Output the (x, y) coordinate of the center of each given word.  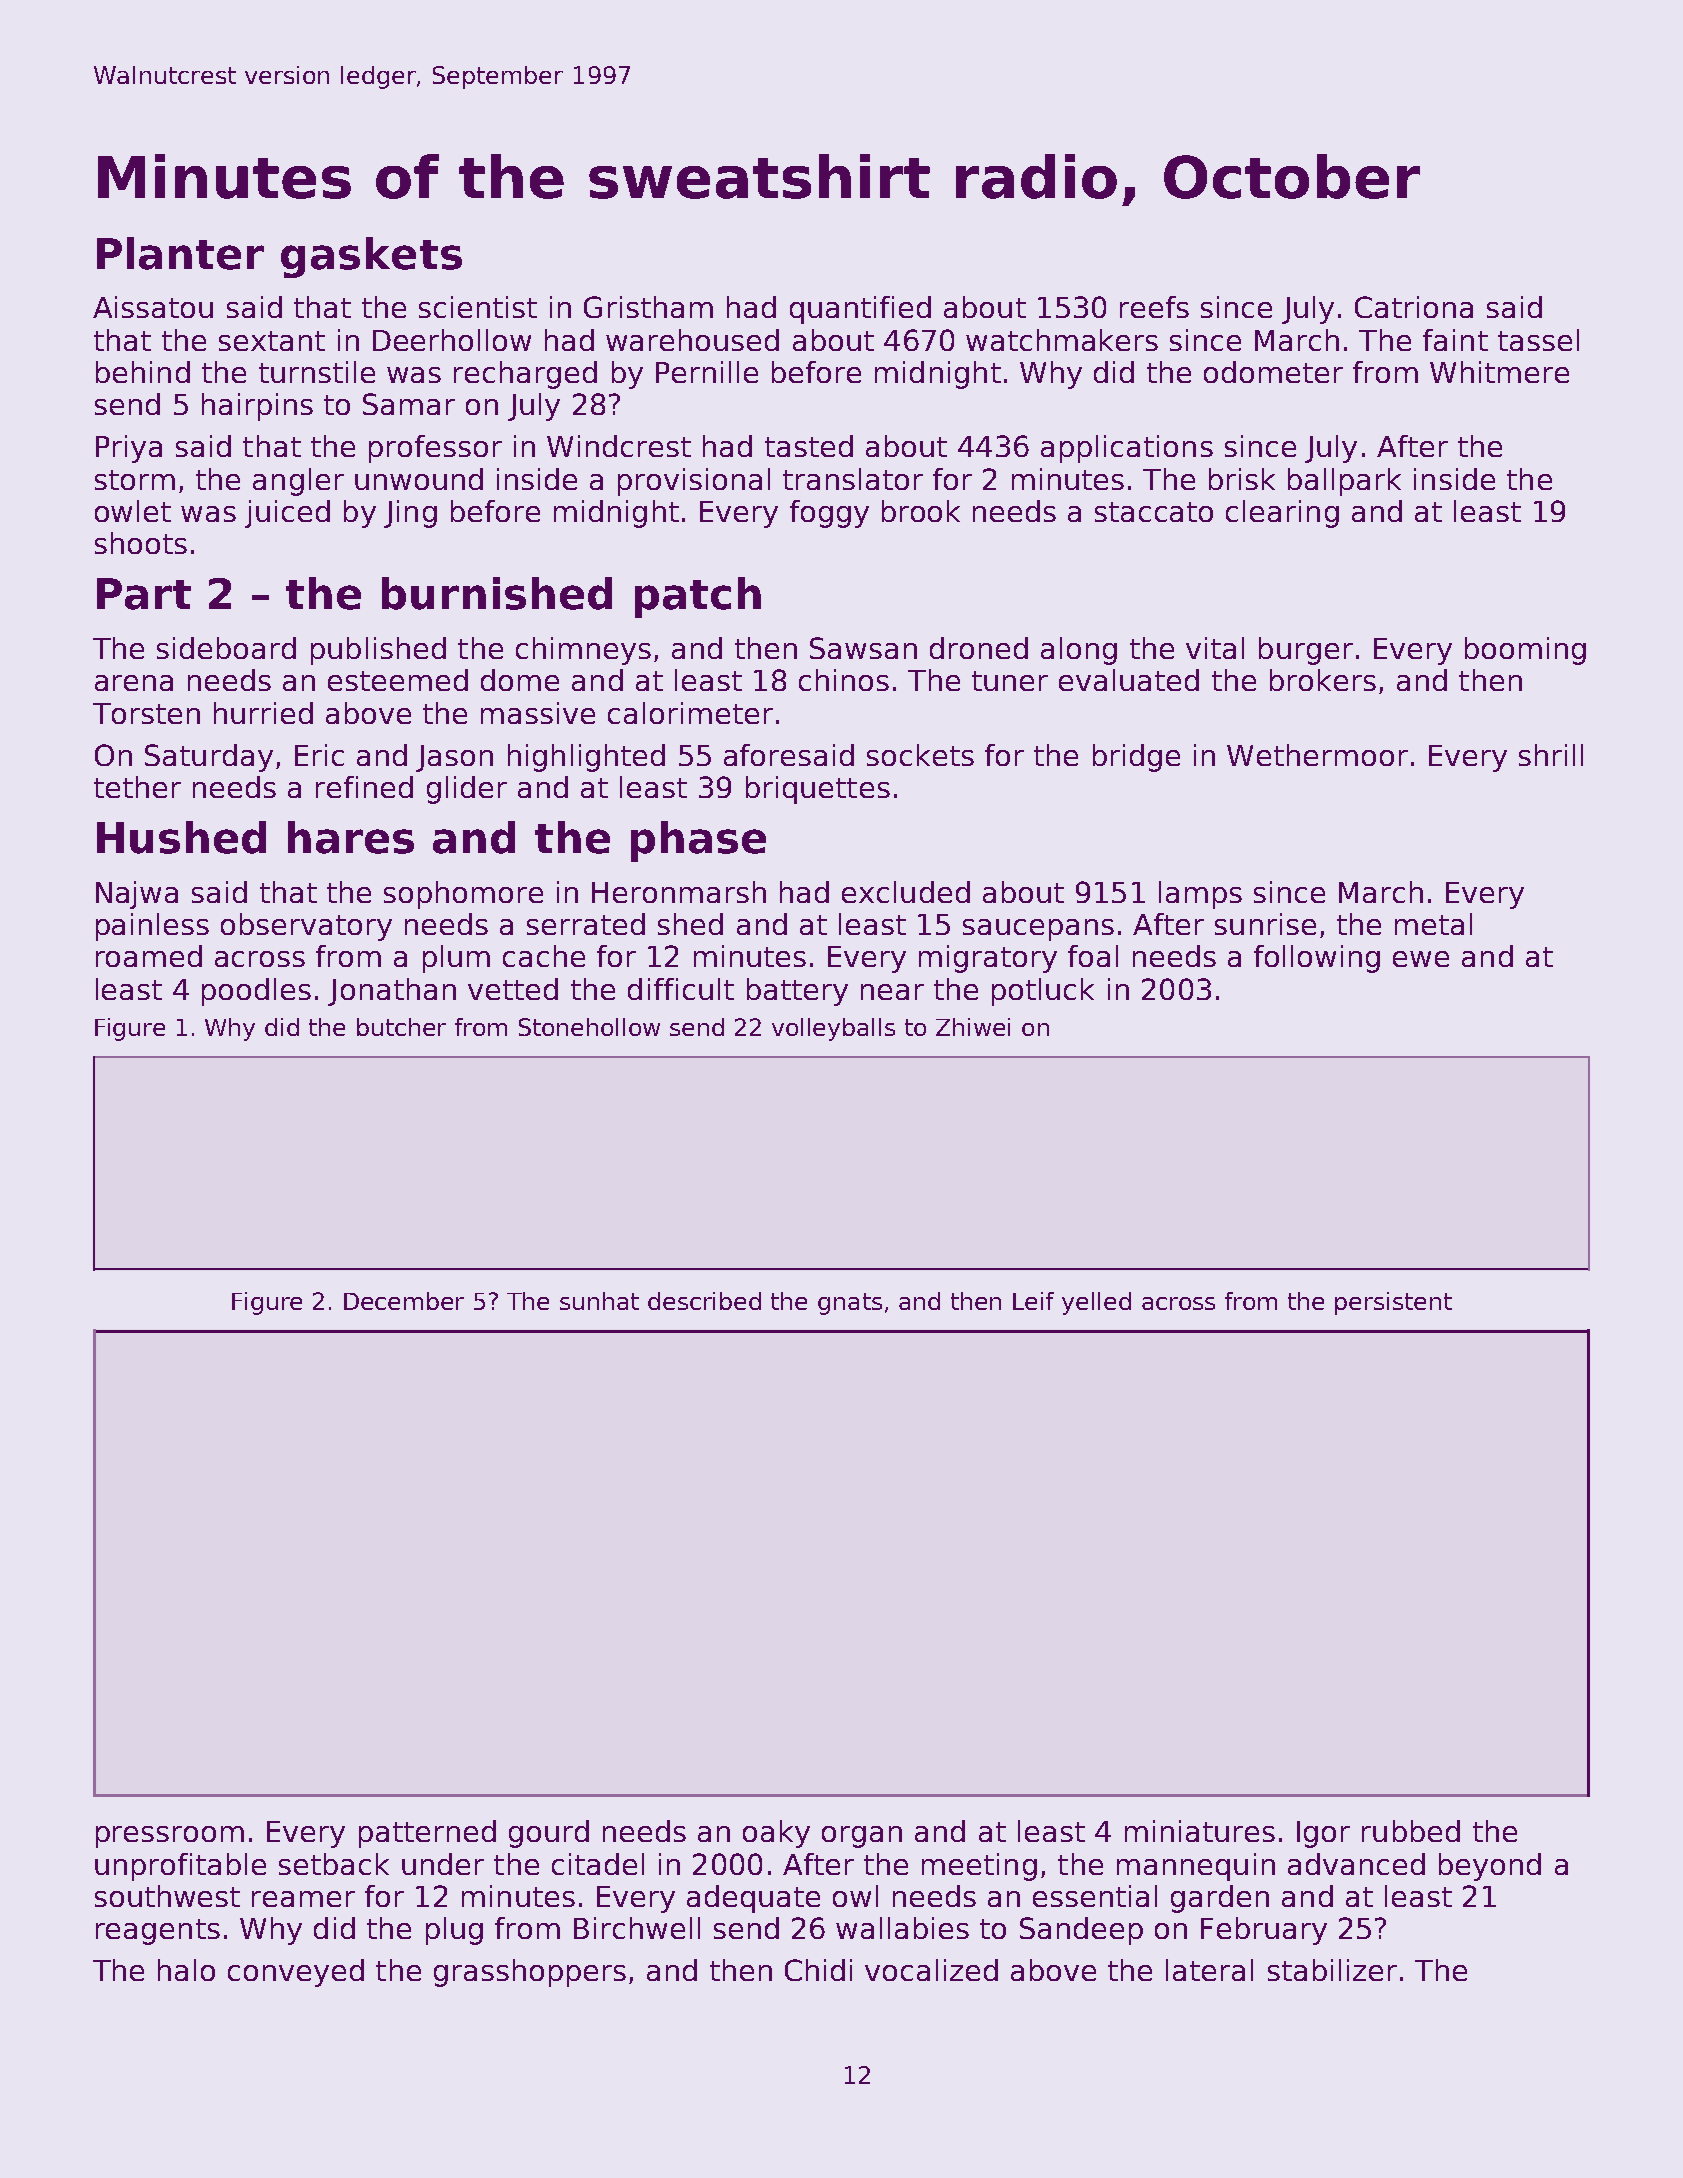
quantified (860, 310)
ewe (1421, 959)
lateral (1209, 1970)
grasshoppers (530, 1973)
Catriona (1414, 307)
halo (186, 1970)
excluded (906, 892)
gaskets (371, 257)
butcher (401, 1027)
